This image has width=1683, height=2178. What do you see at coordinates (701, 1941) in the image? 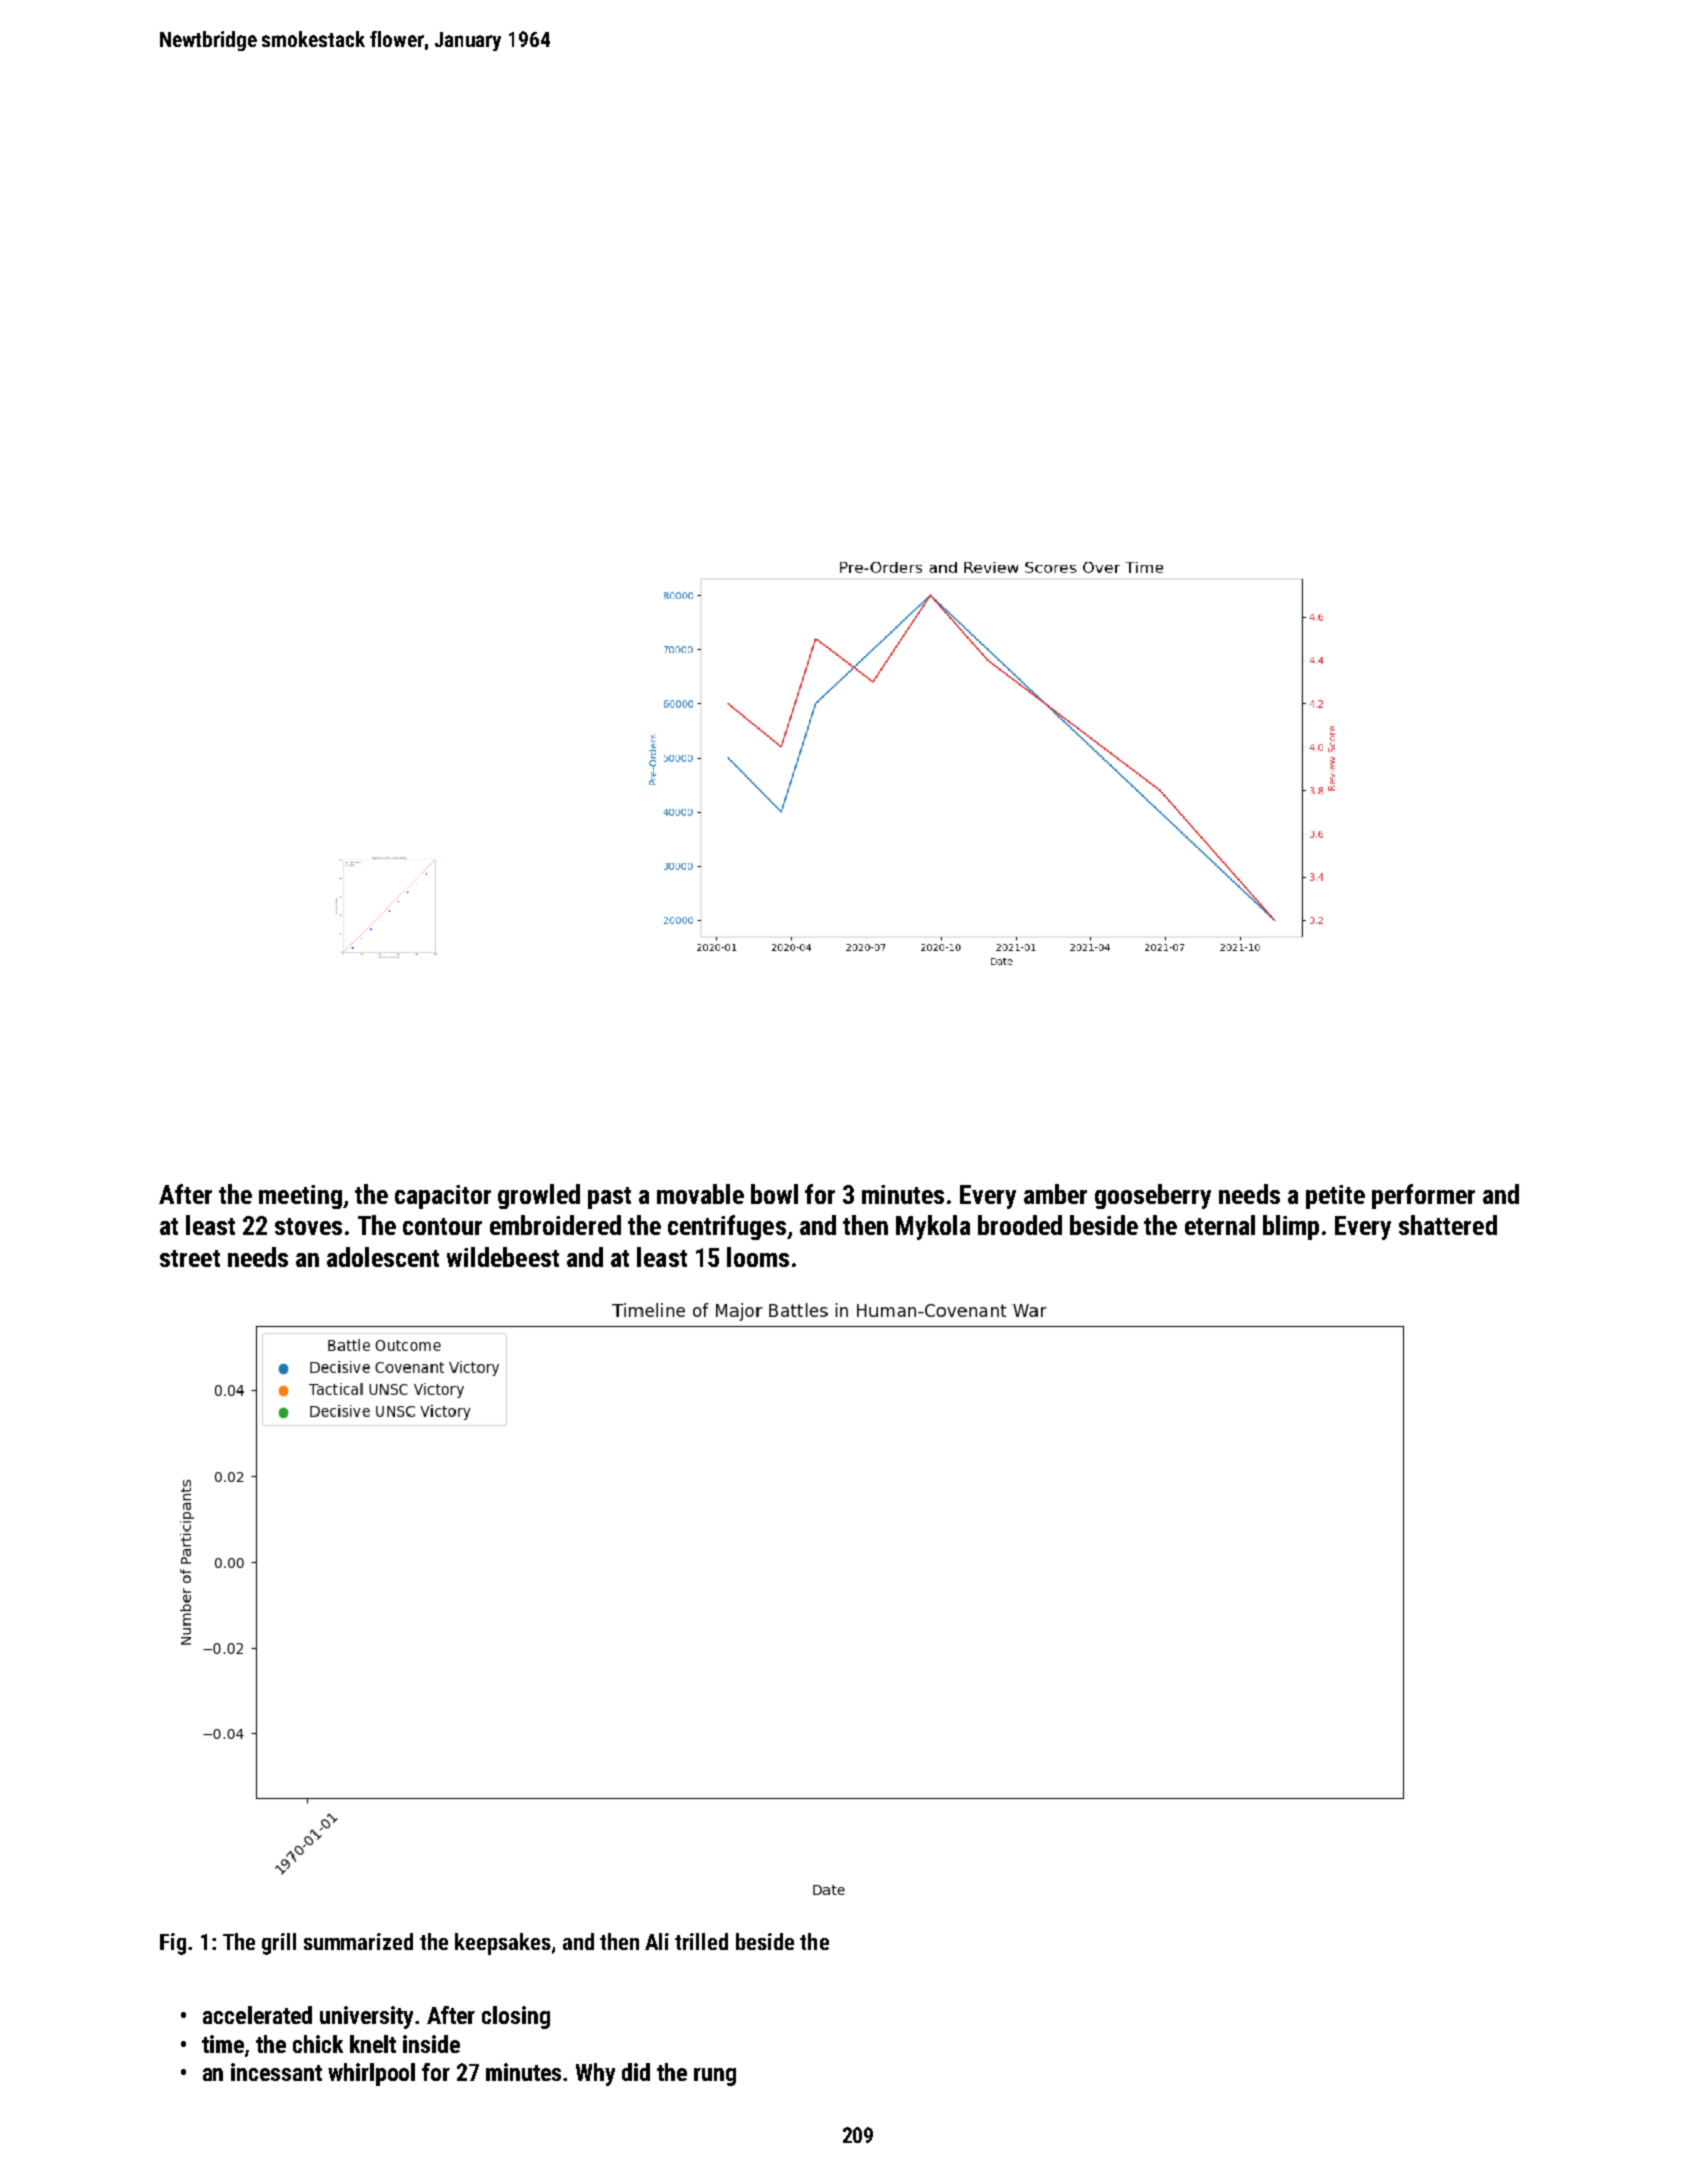
I see `trilled` at bounding box center [701, 1941].
